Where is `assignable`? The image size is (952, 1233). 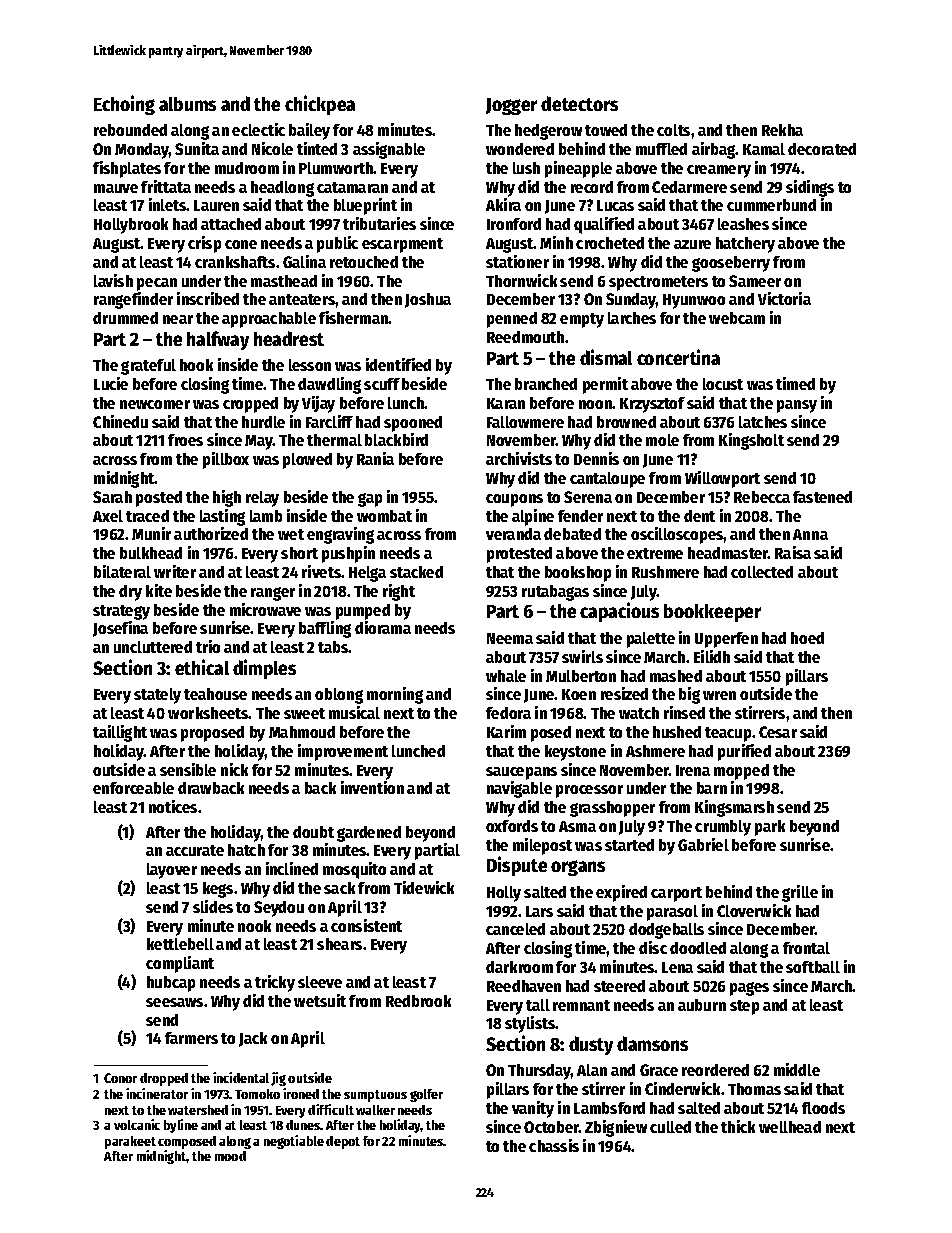
assignable is located at coordinates (389, 150).
